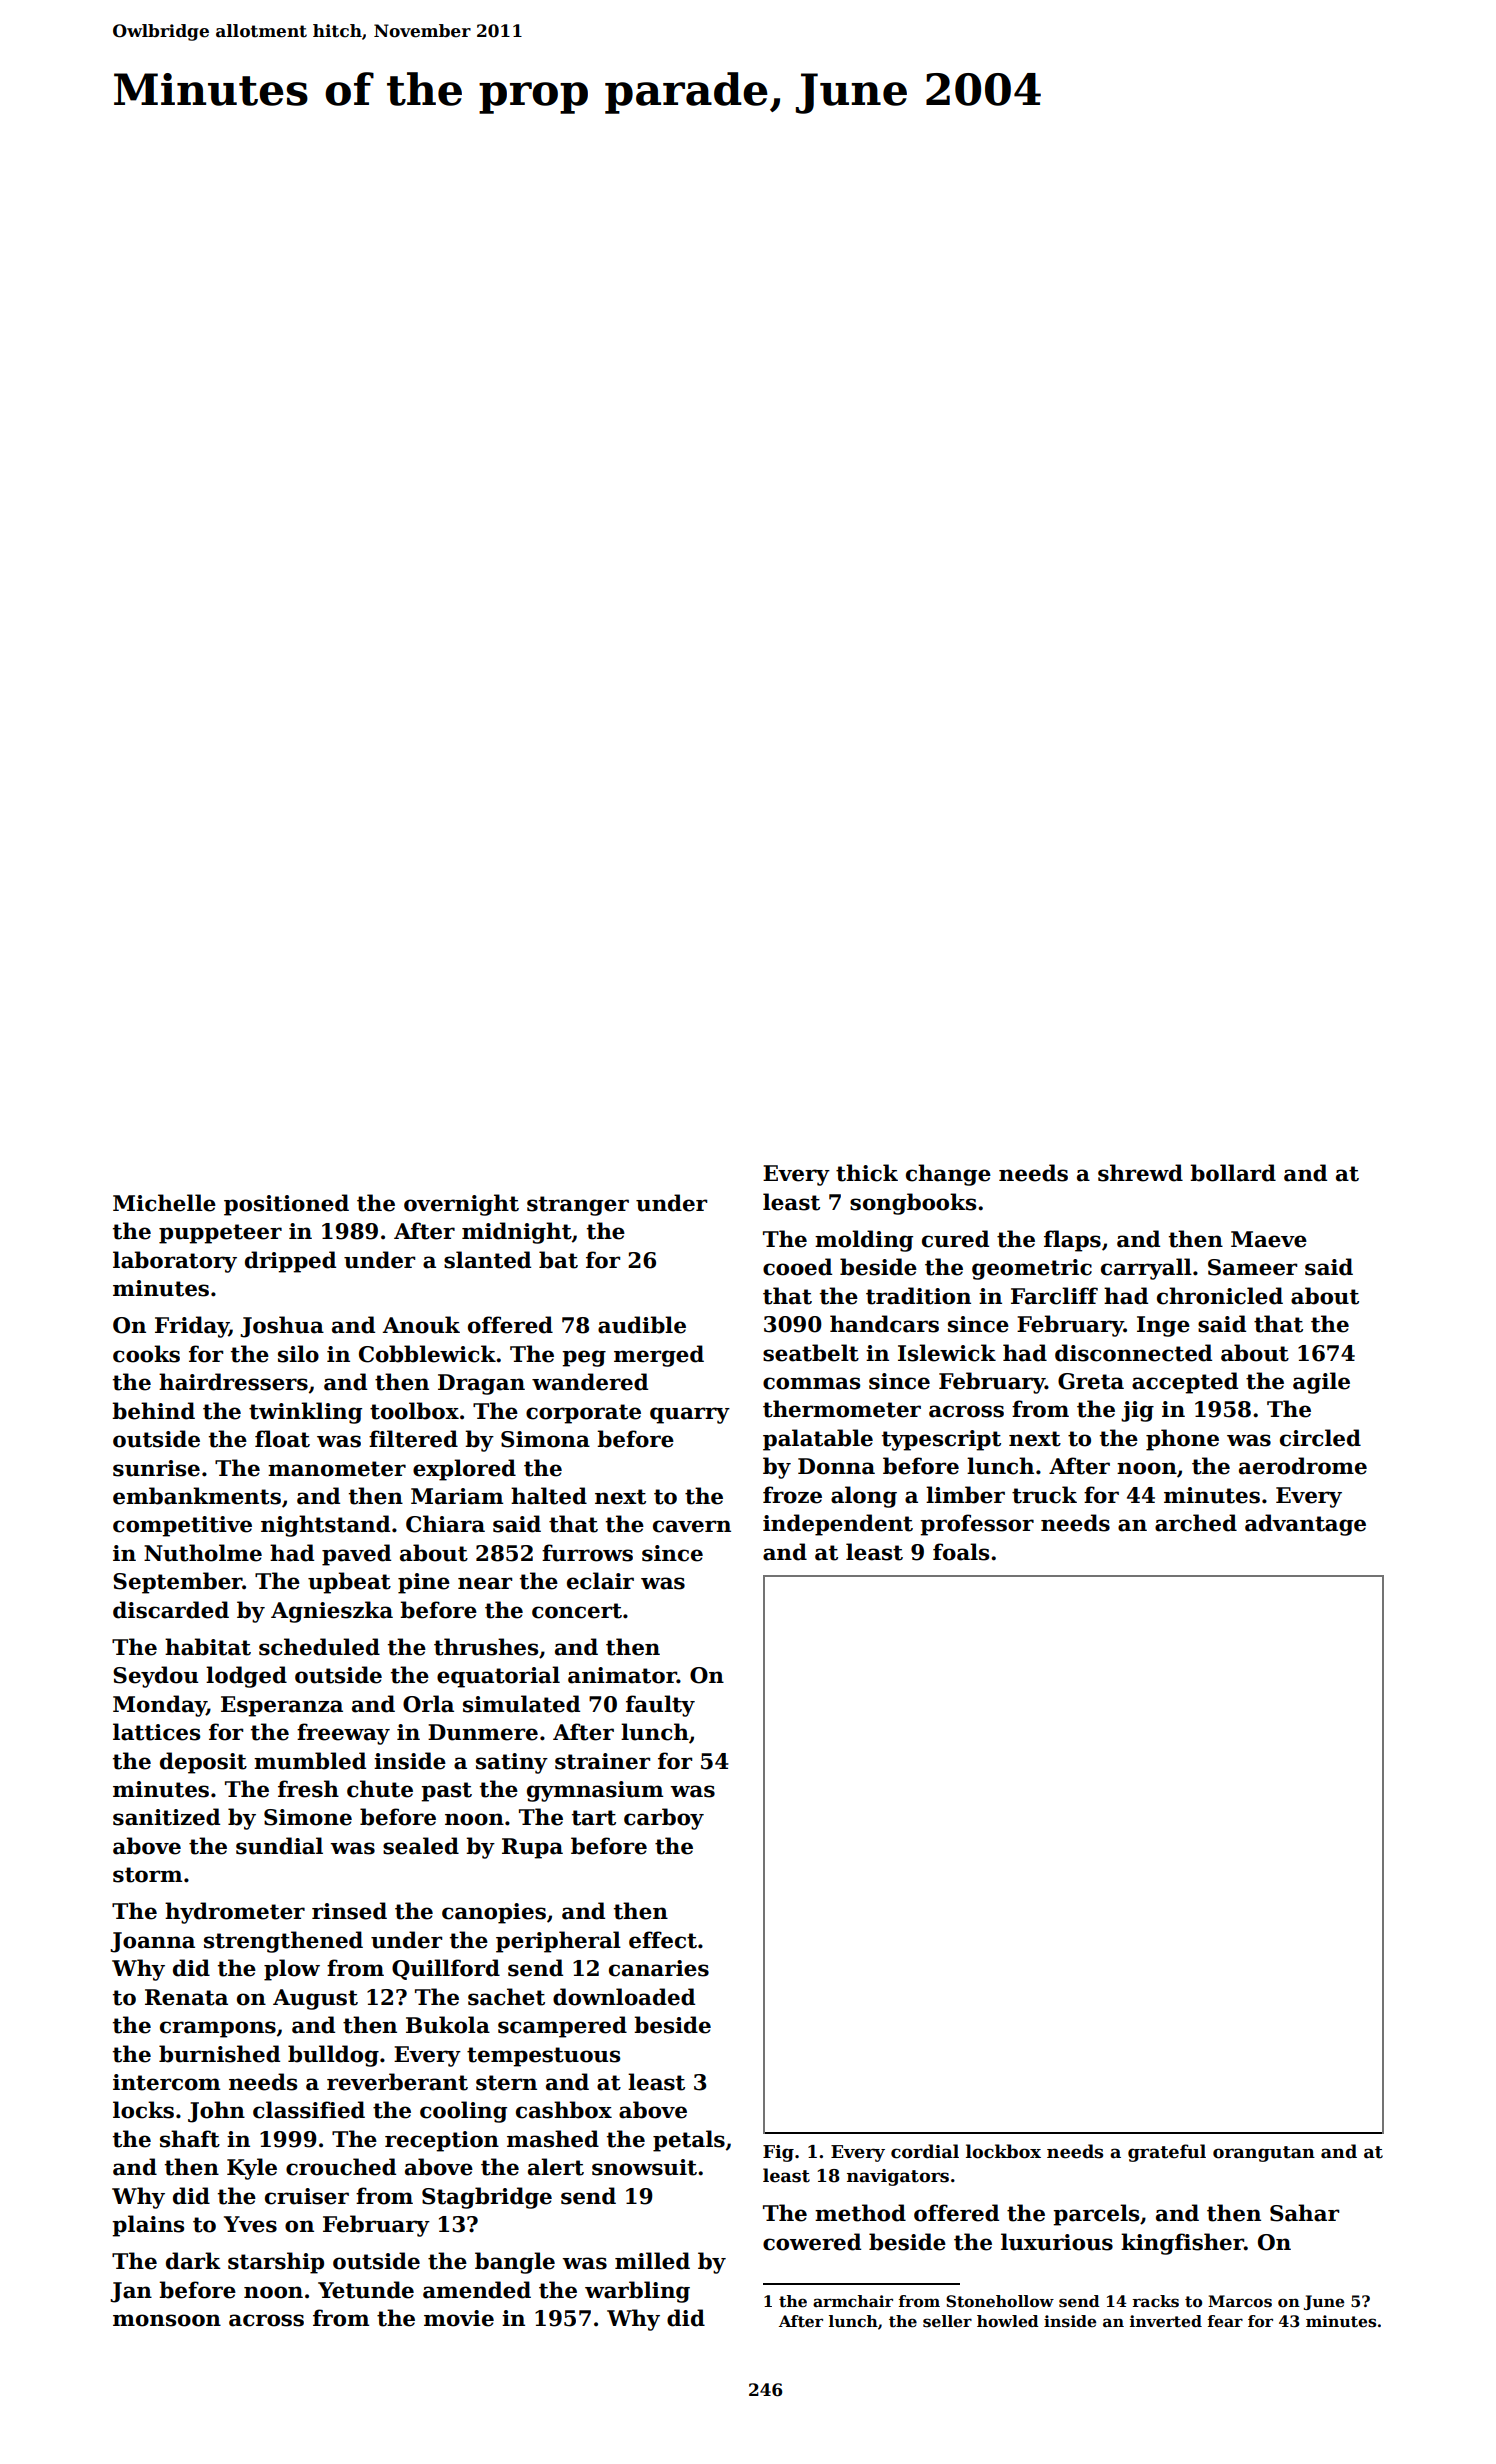 The width and height of the screenshot is (1496, 2464). What do you see at coordinates (1264, 2154) in the screenshot?
I see `orangutan` at bounding box center [1264, 2154].
